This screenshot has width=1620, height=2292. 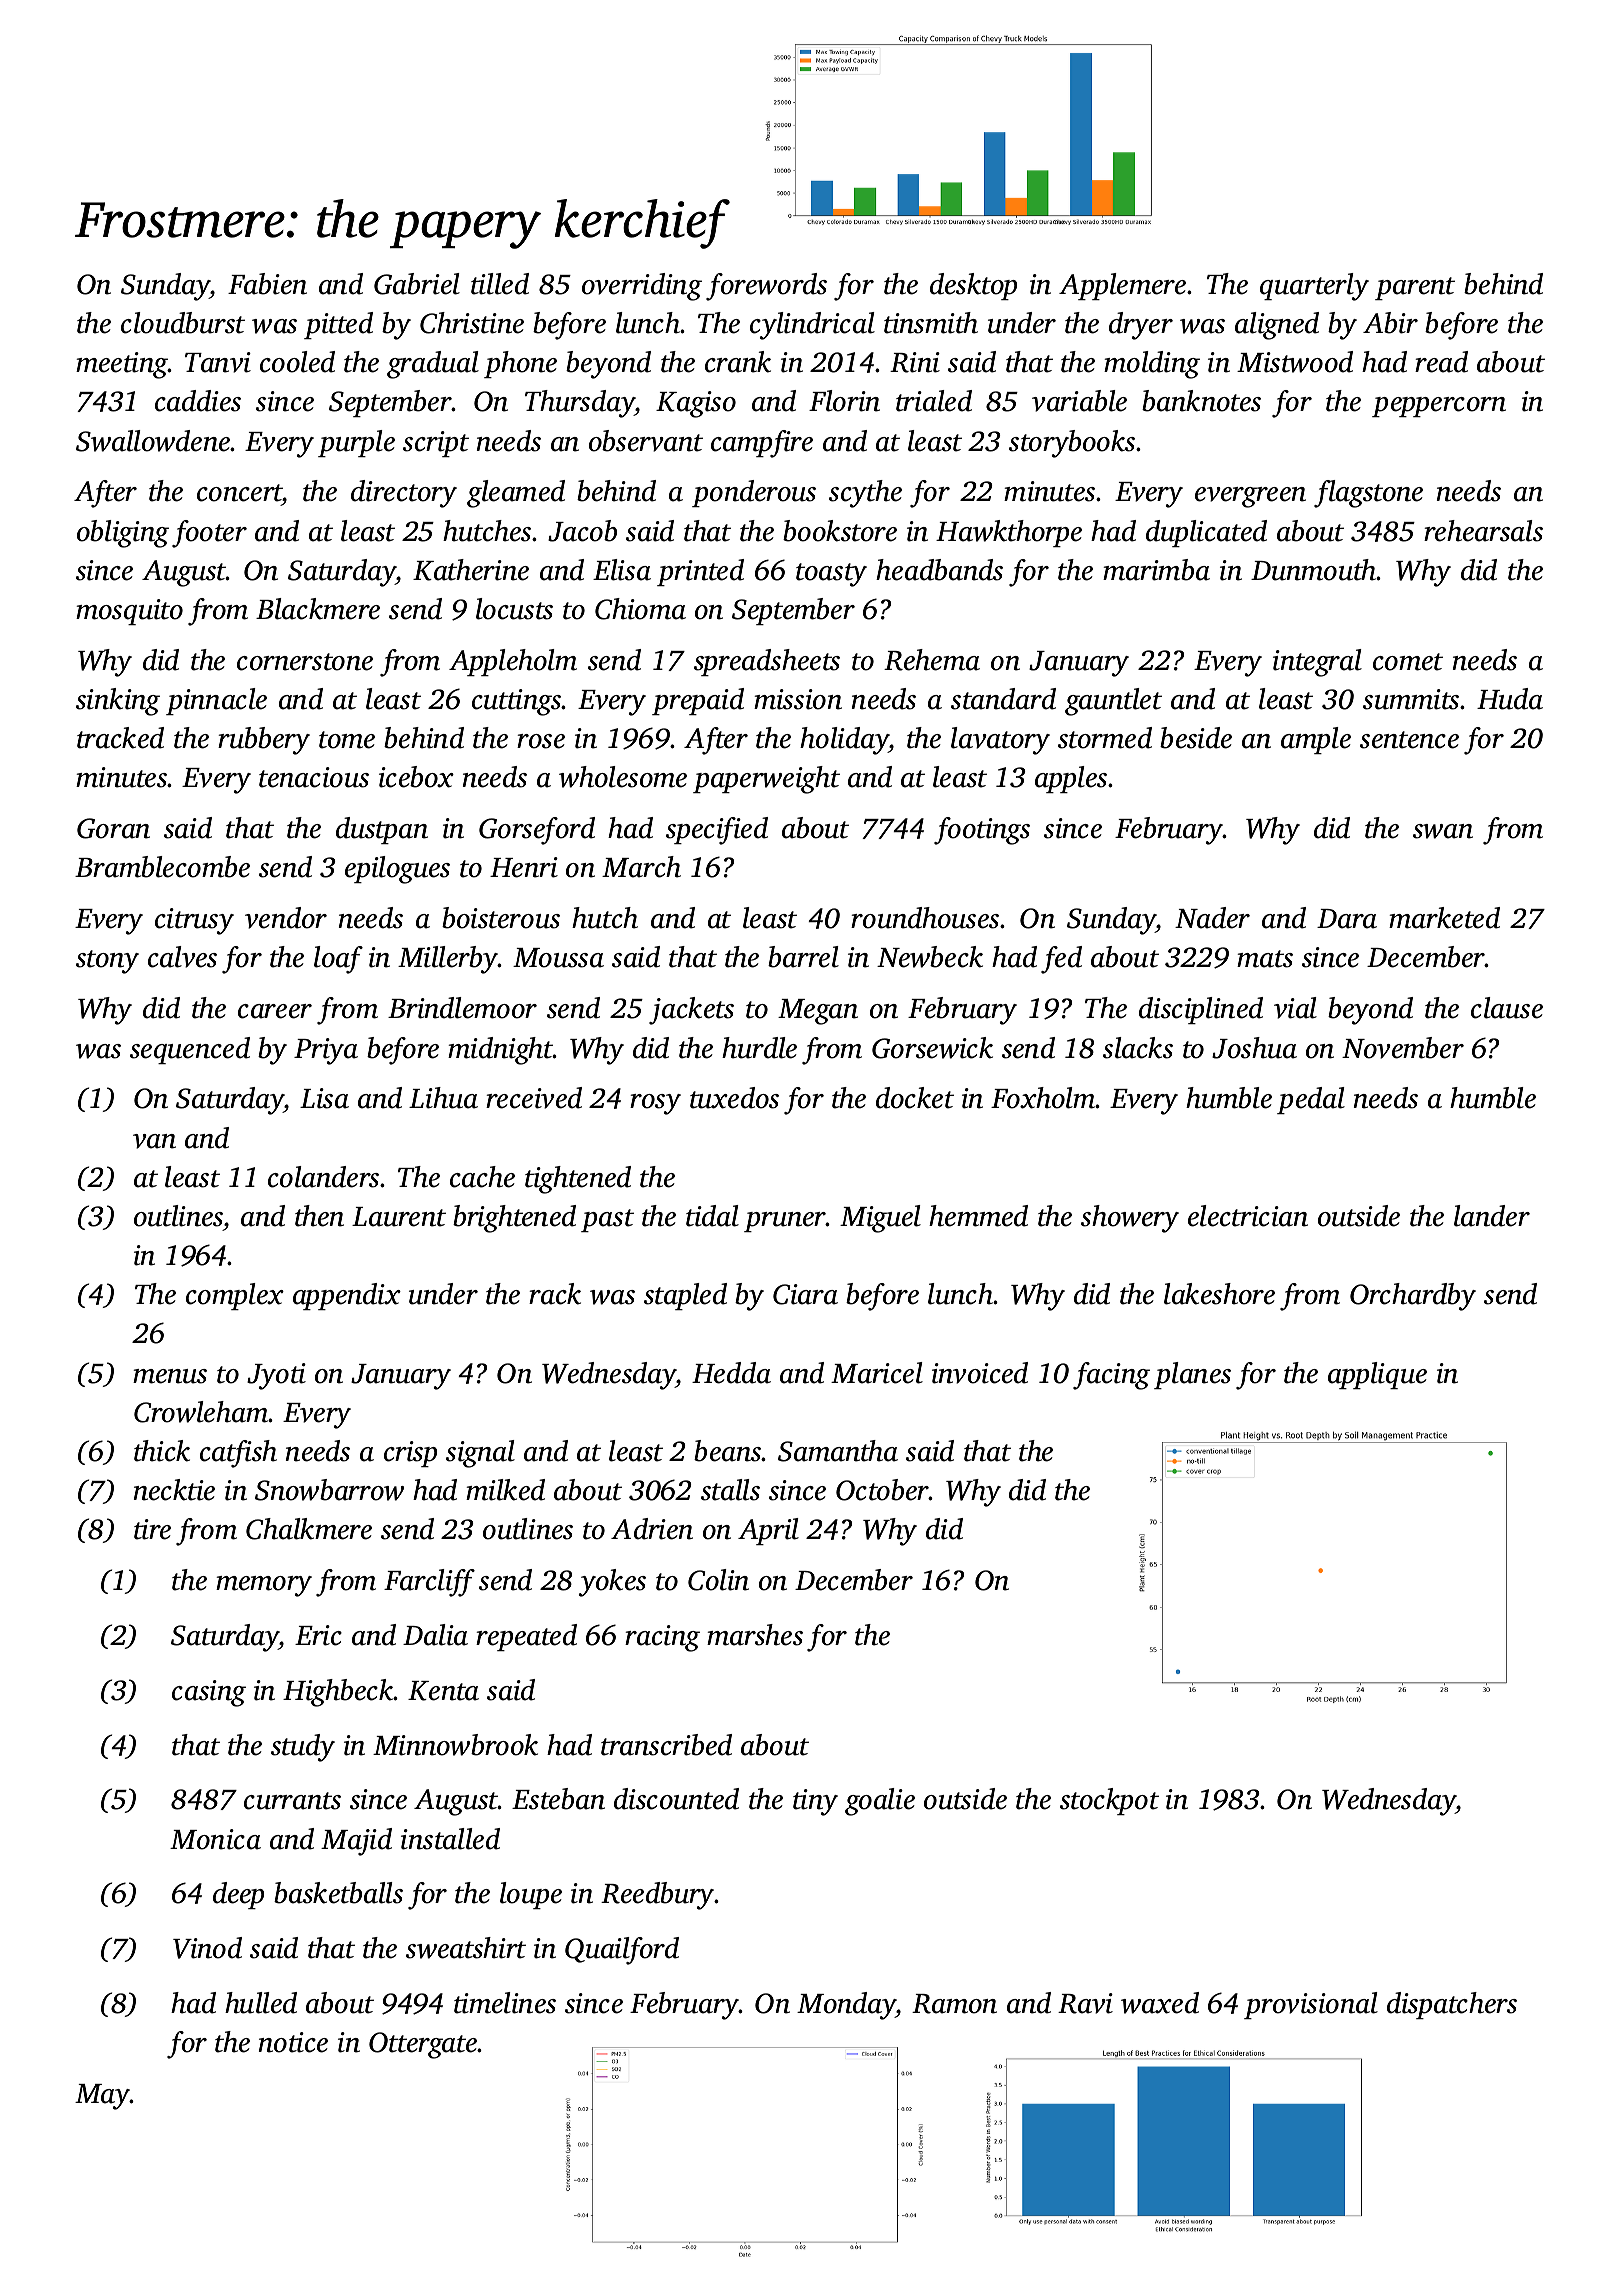 What do you see at coordinates (113, 828) in the screenshot?
I see `Goran` at bounding box center [113, 828].
